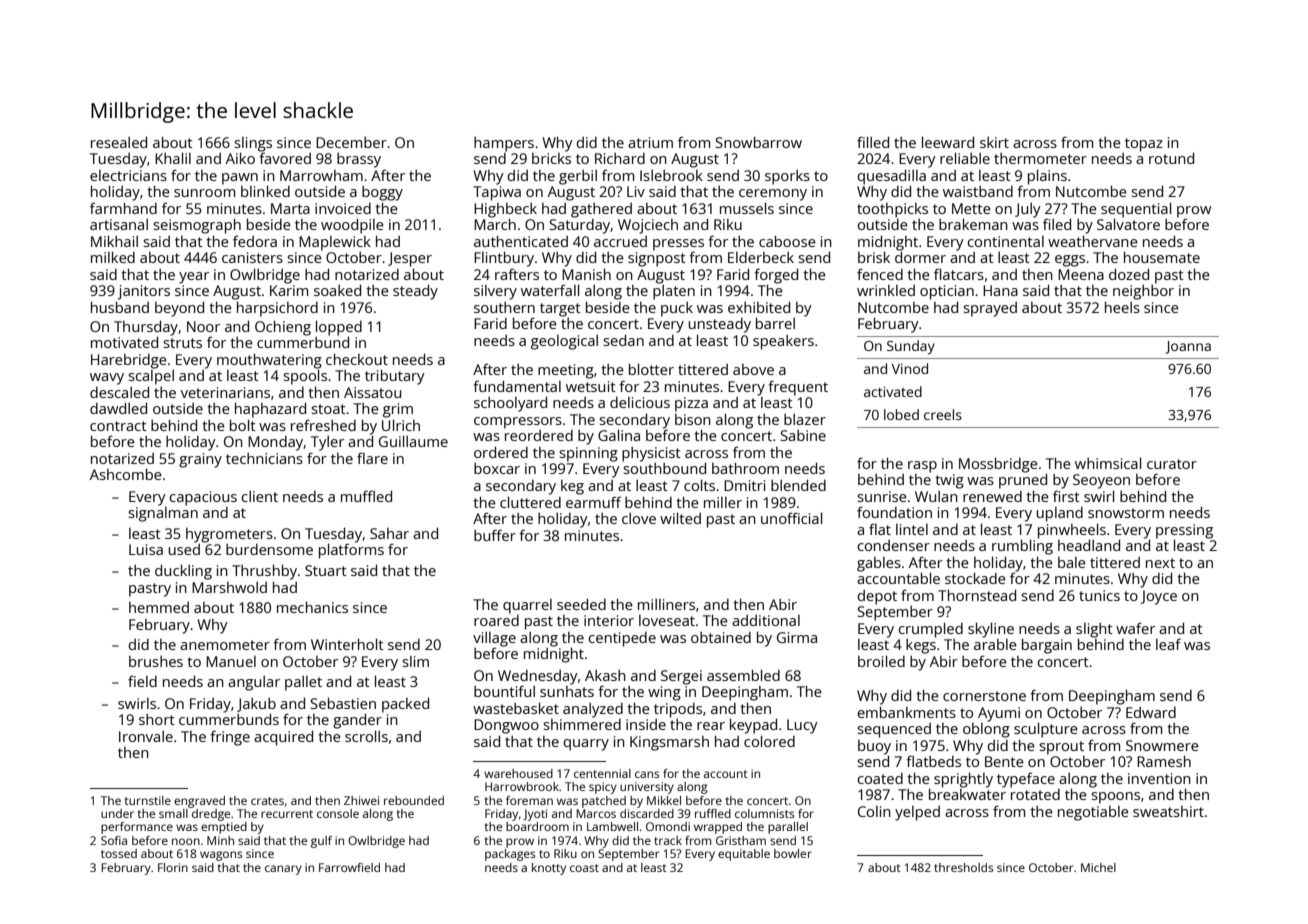 The height and width of the page is (924, 1308). Describe the element at coordinates (793, 853) in the page. I see `bowler` at that location.
